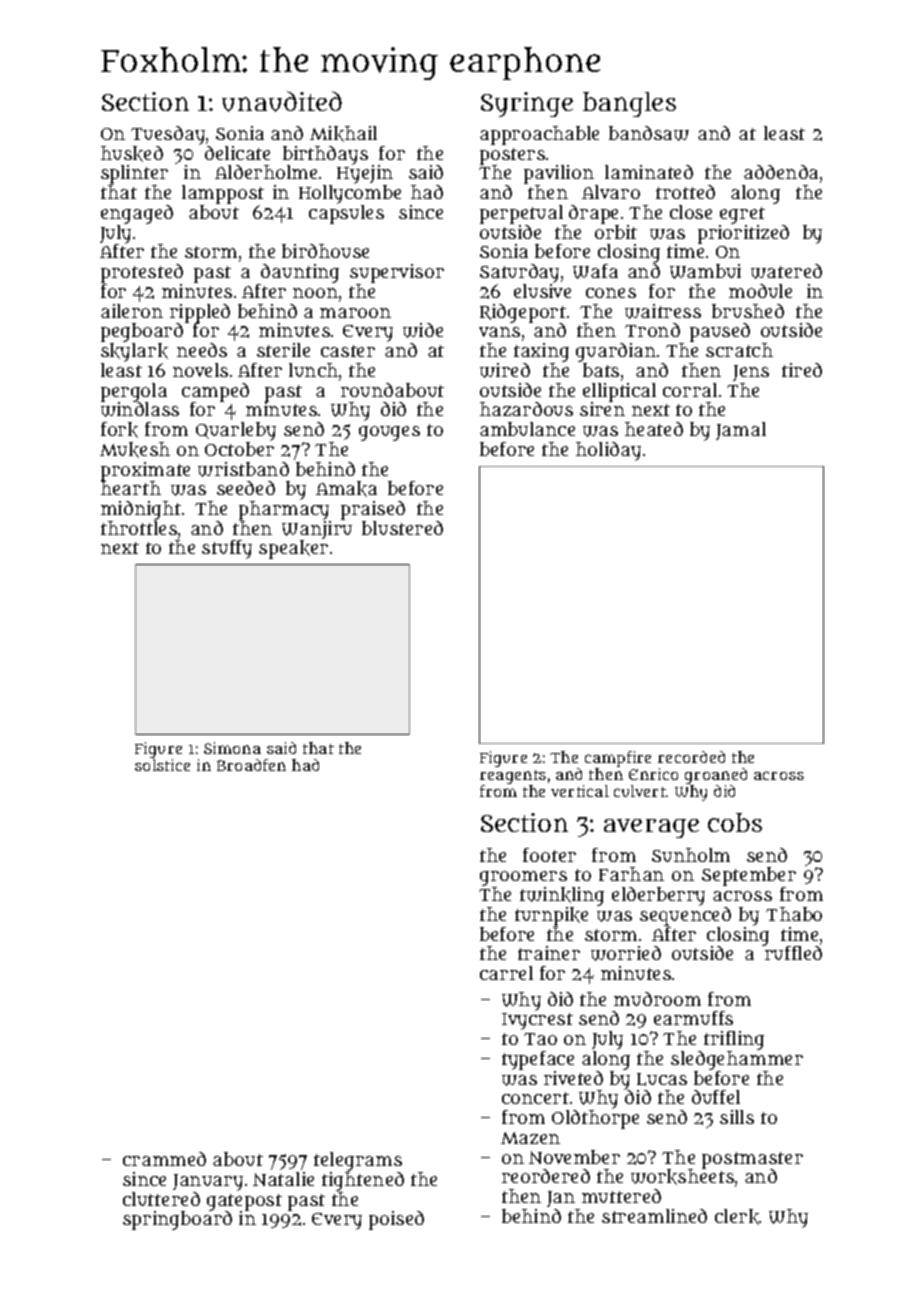  I want to click on poised, so click(396, 1220).
